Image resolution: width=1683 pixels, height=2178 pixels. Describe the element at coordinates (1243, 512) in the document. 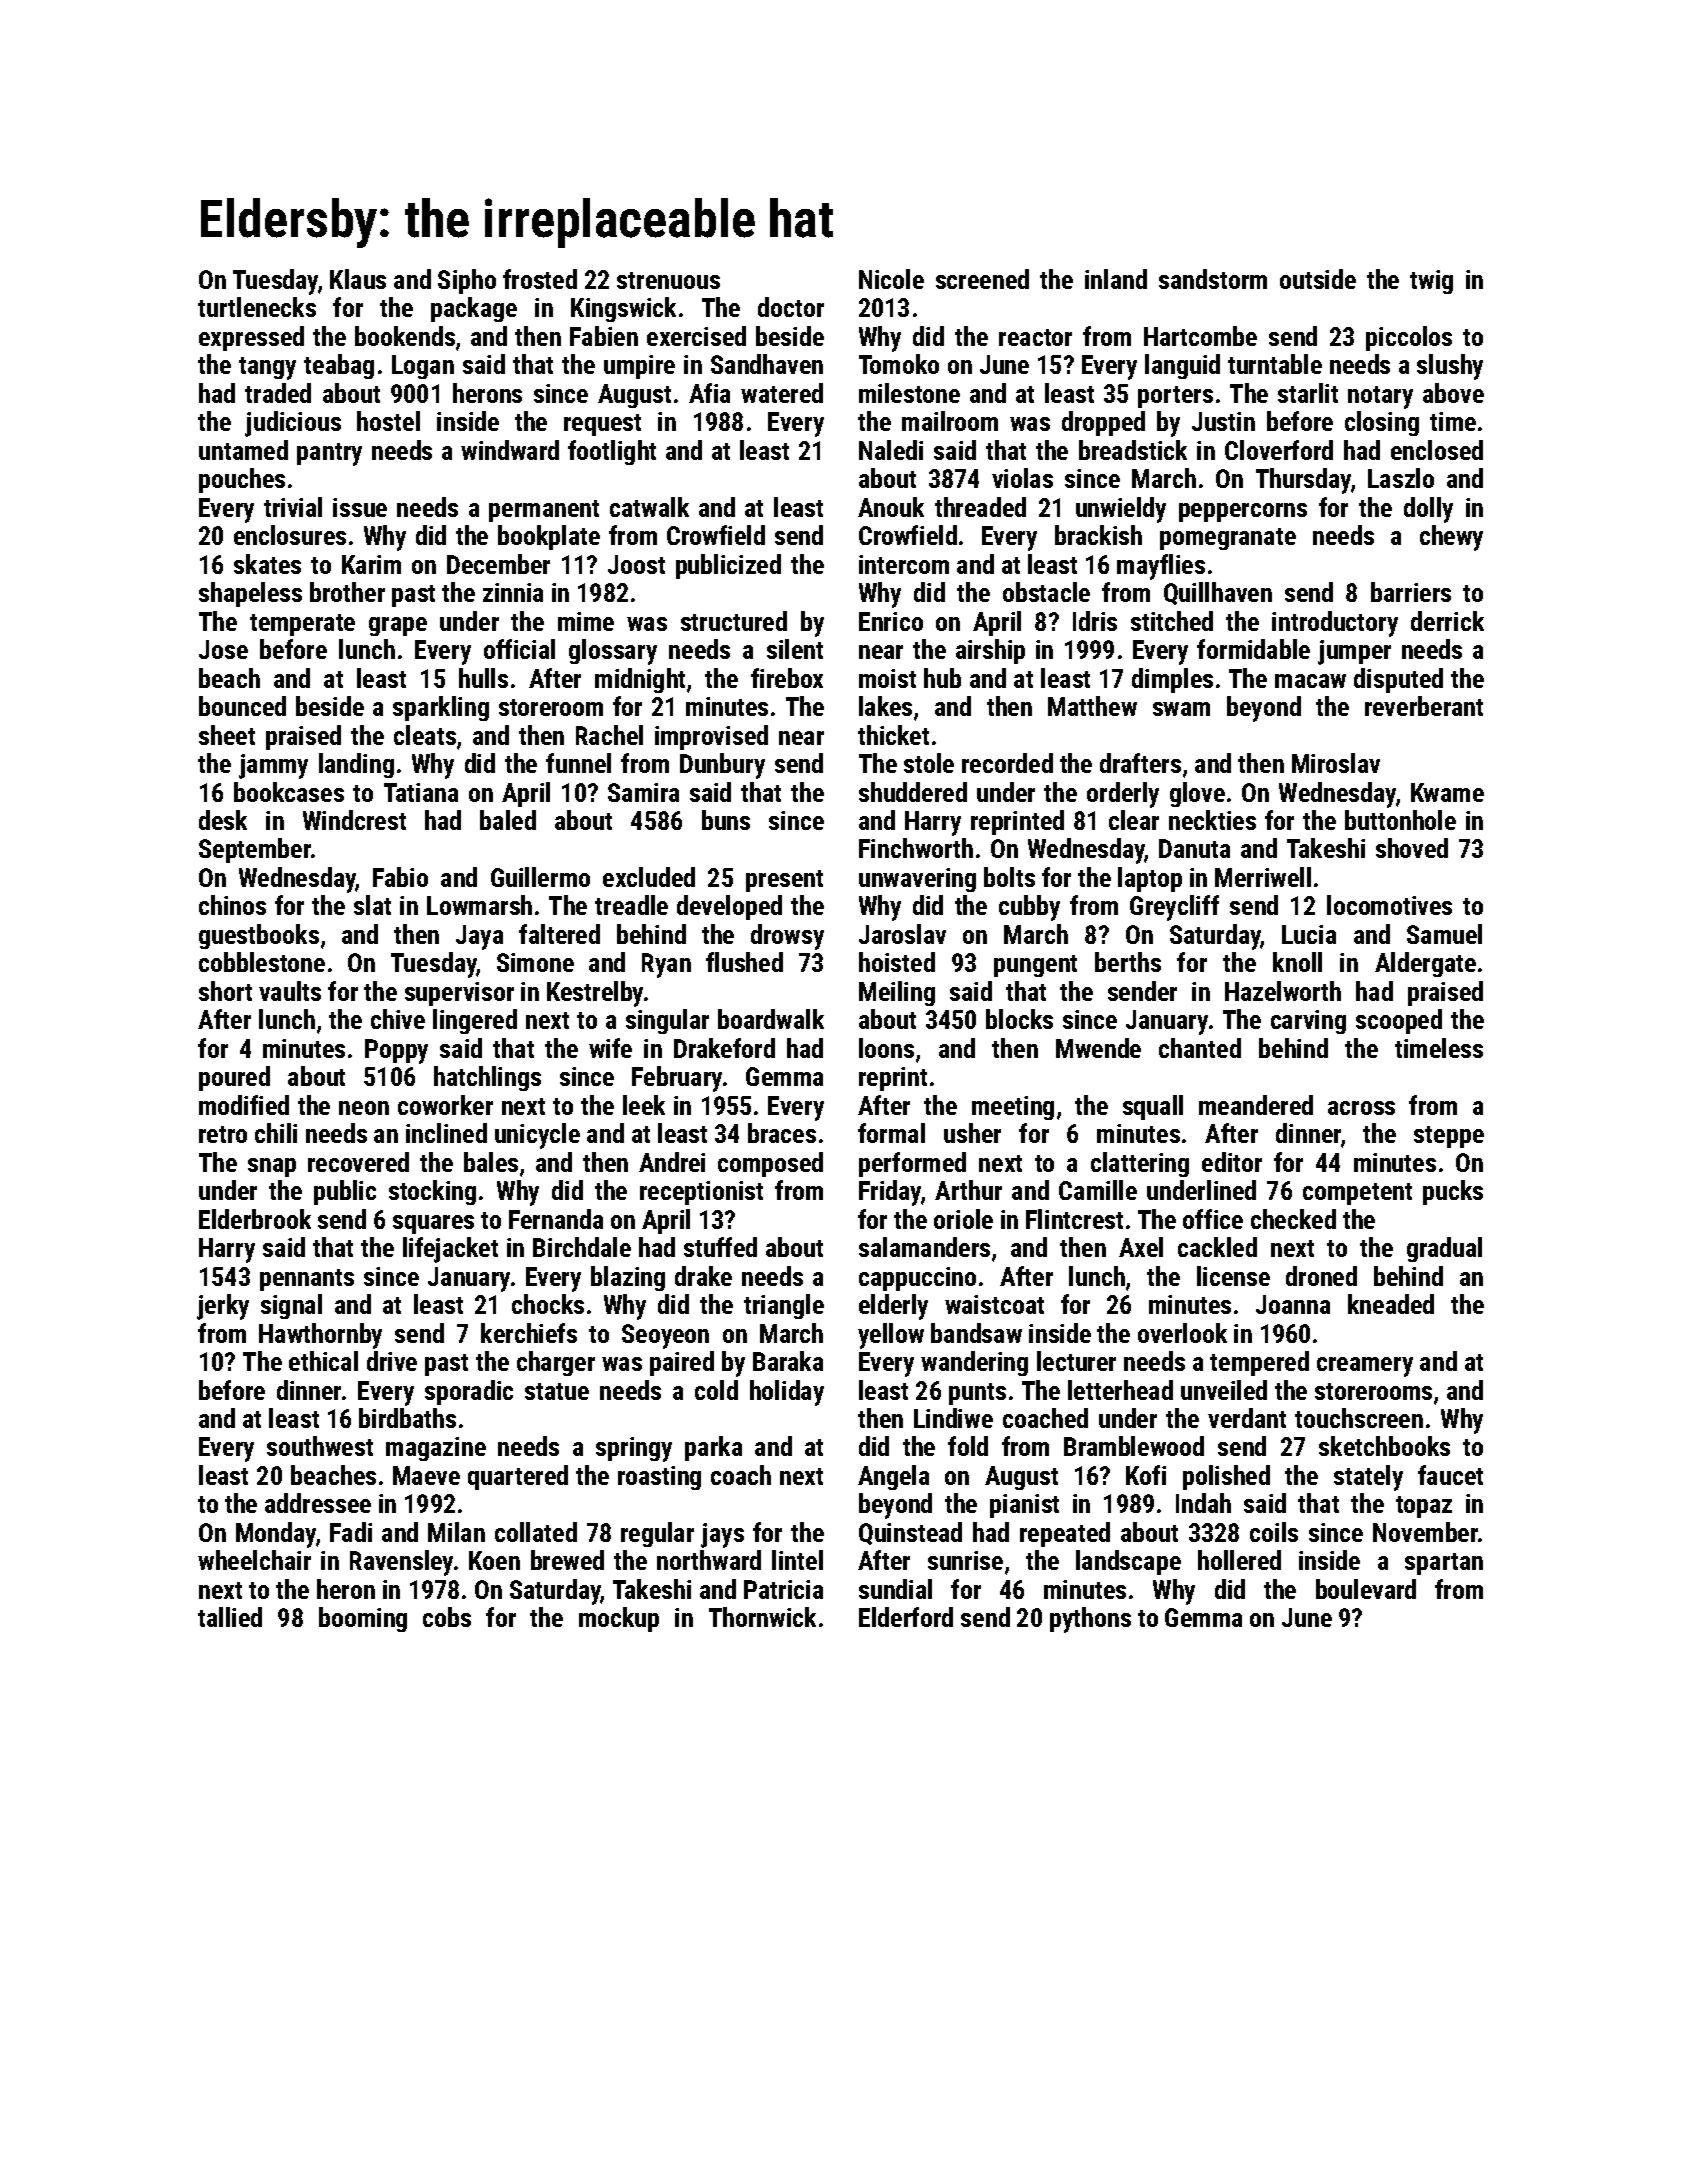

I see `peppercorns` at that location.
